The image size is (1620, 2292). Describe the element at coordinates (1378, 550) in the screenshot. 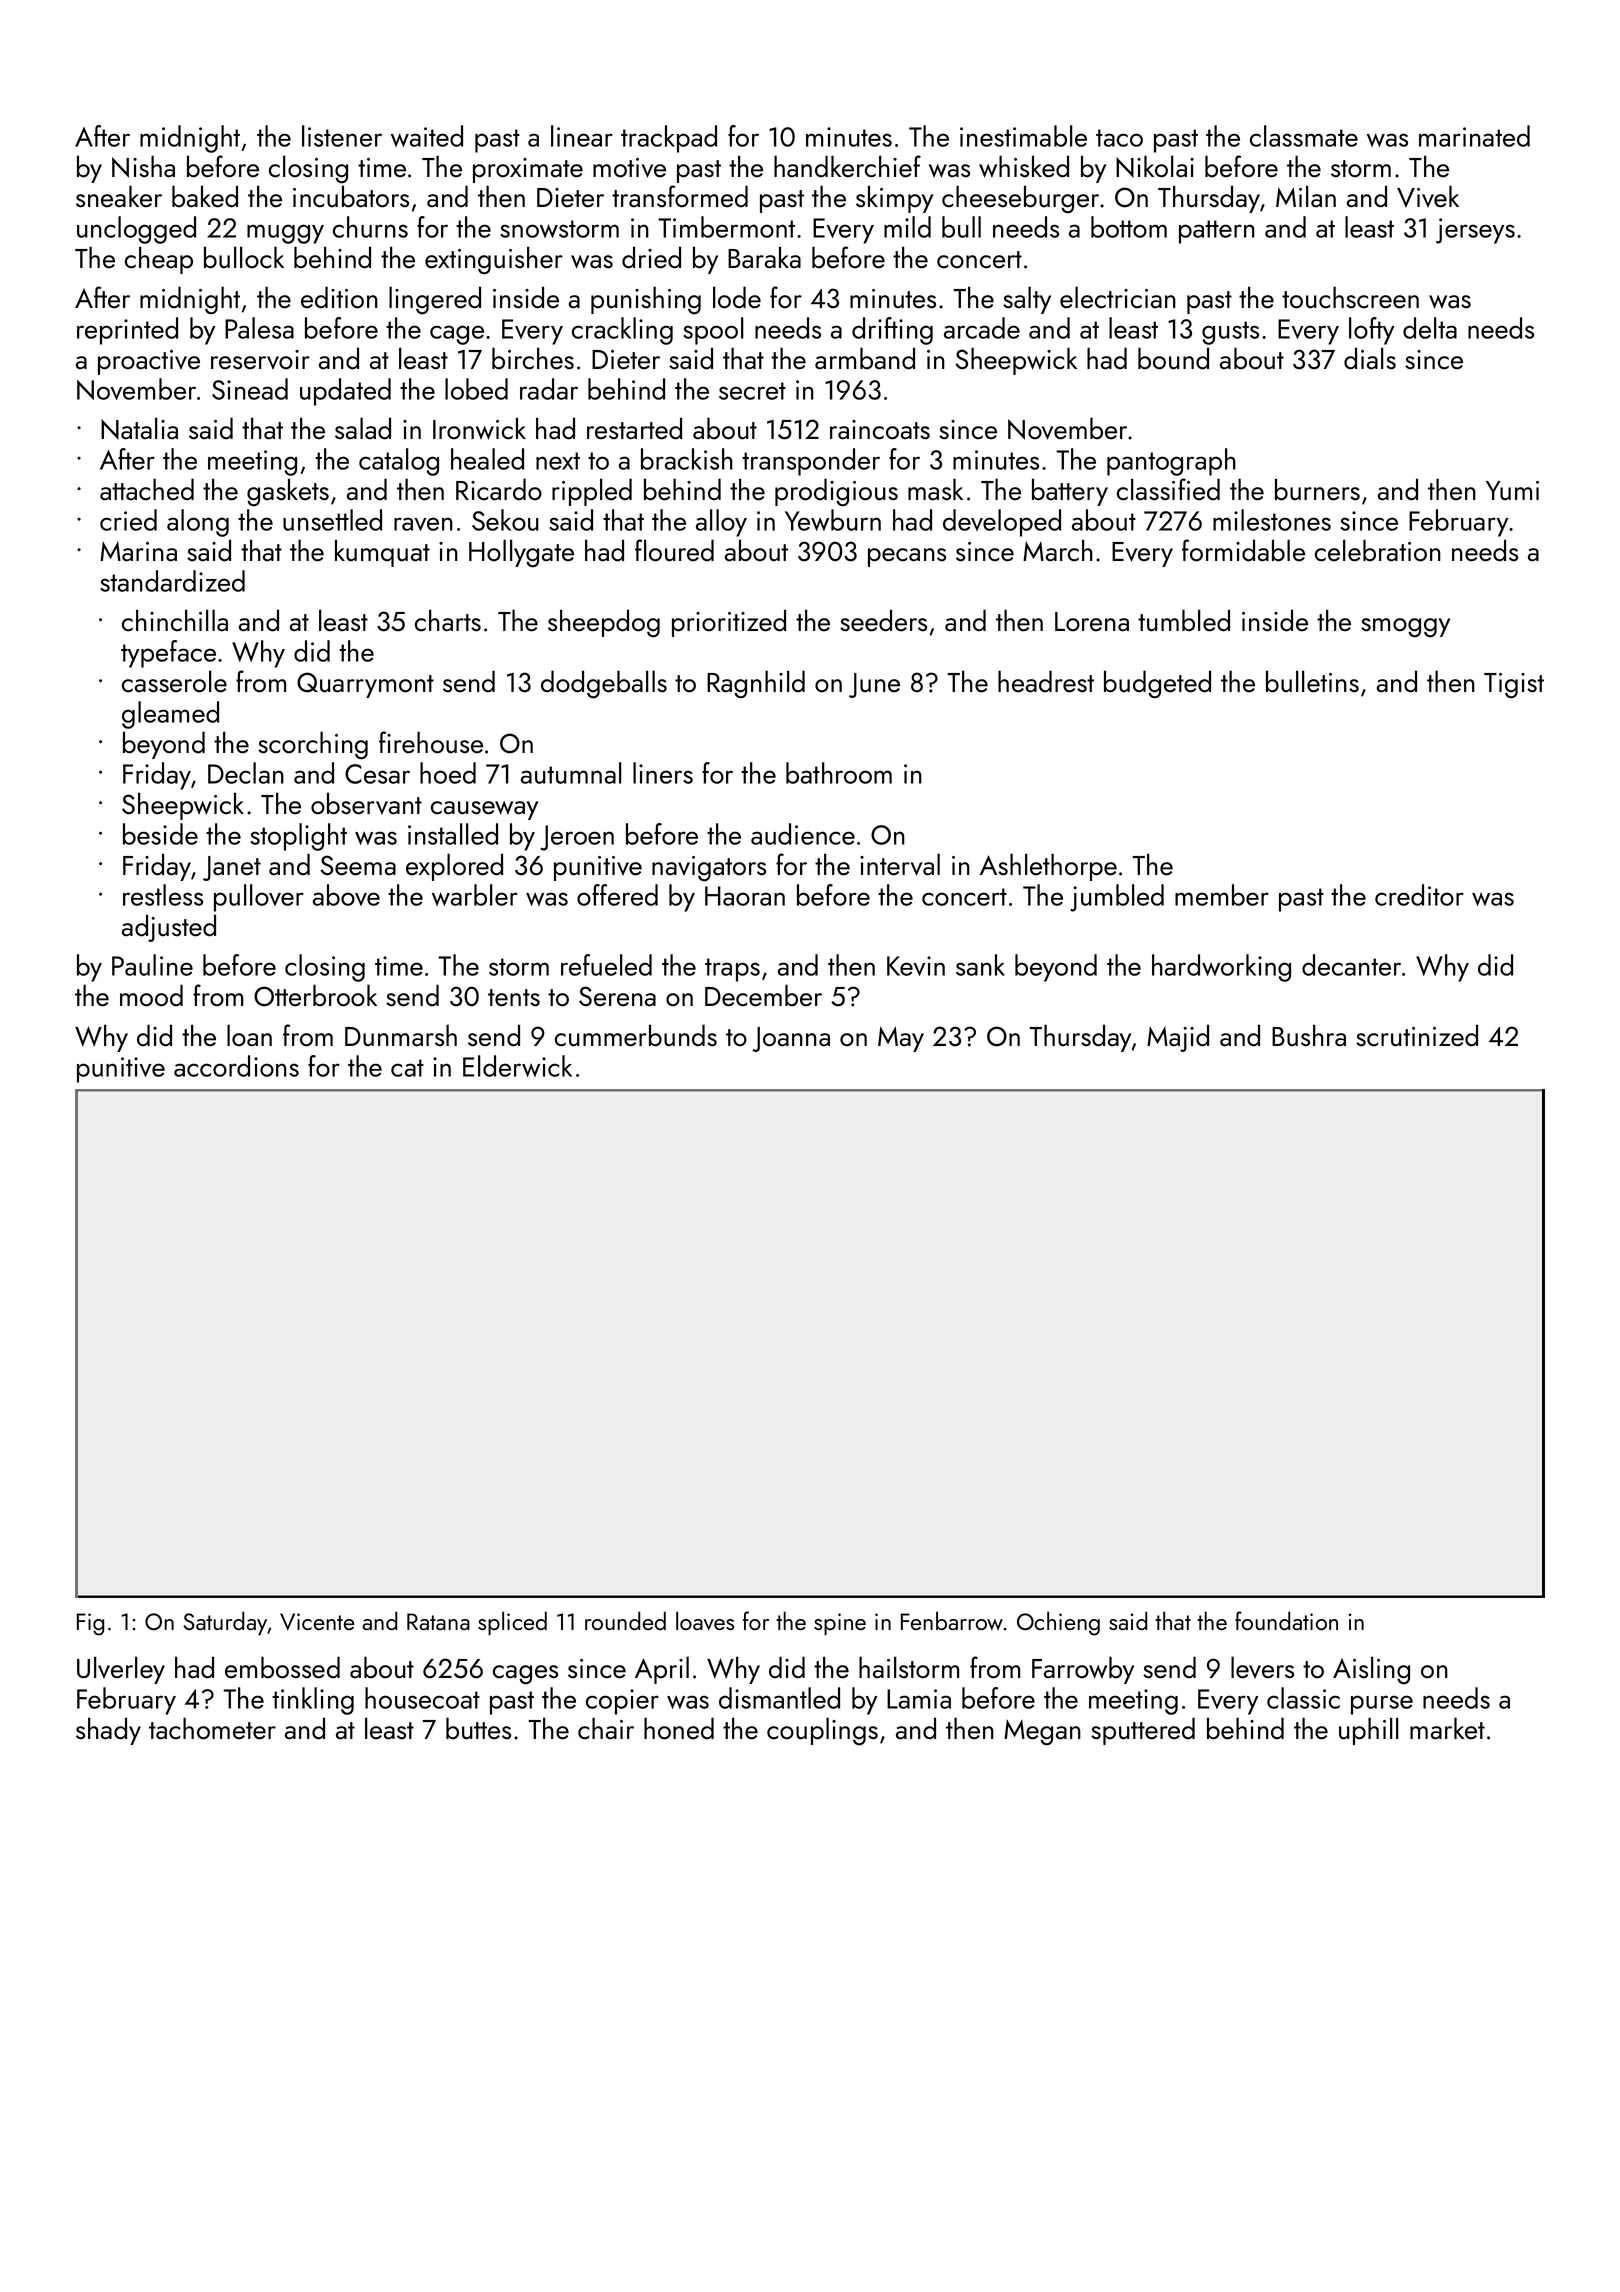

I see `celebration` at that location.
